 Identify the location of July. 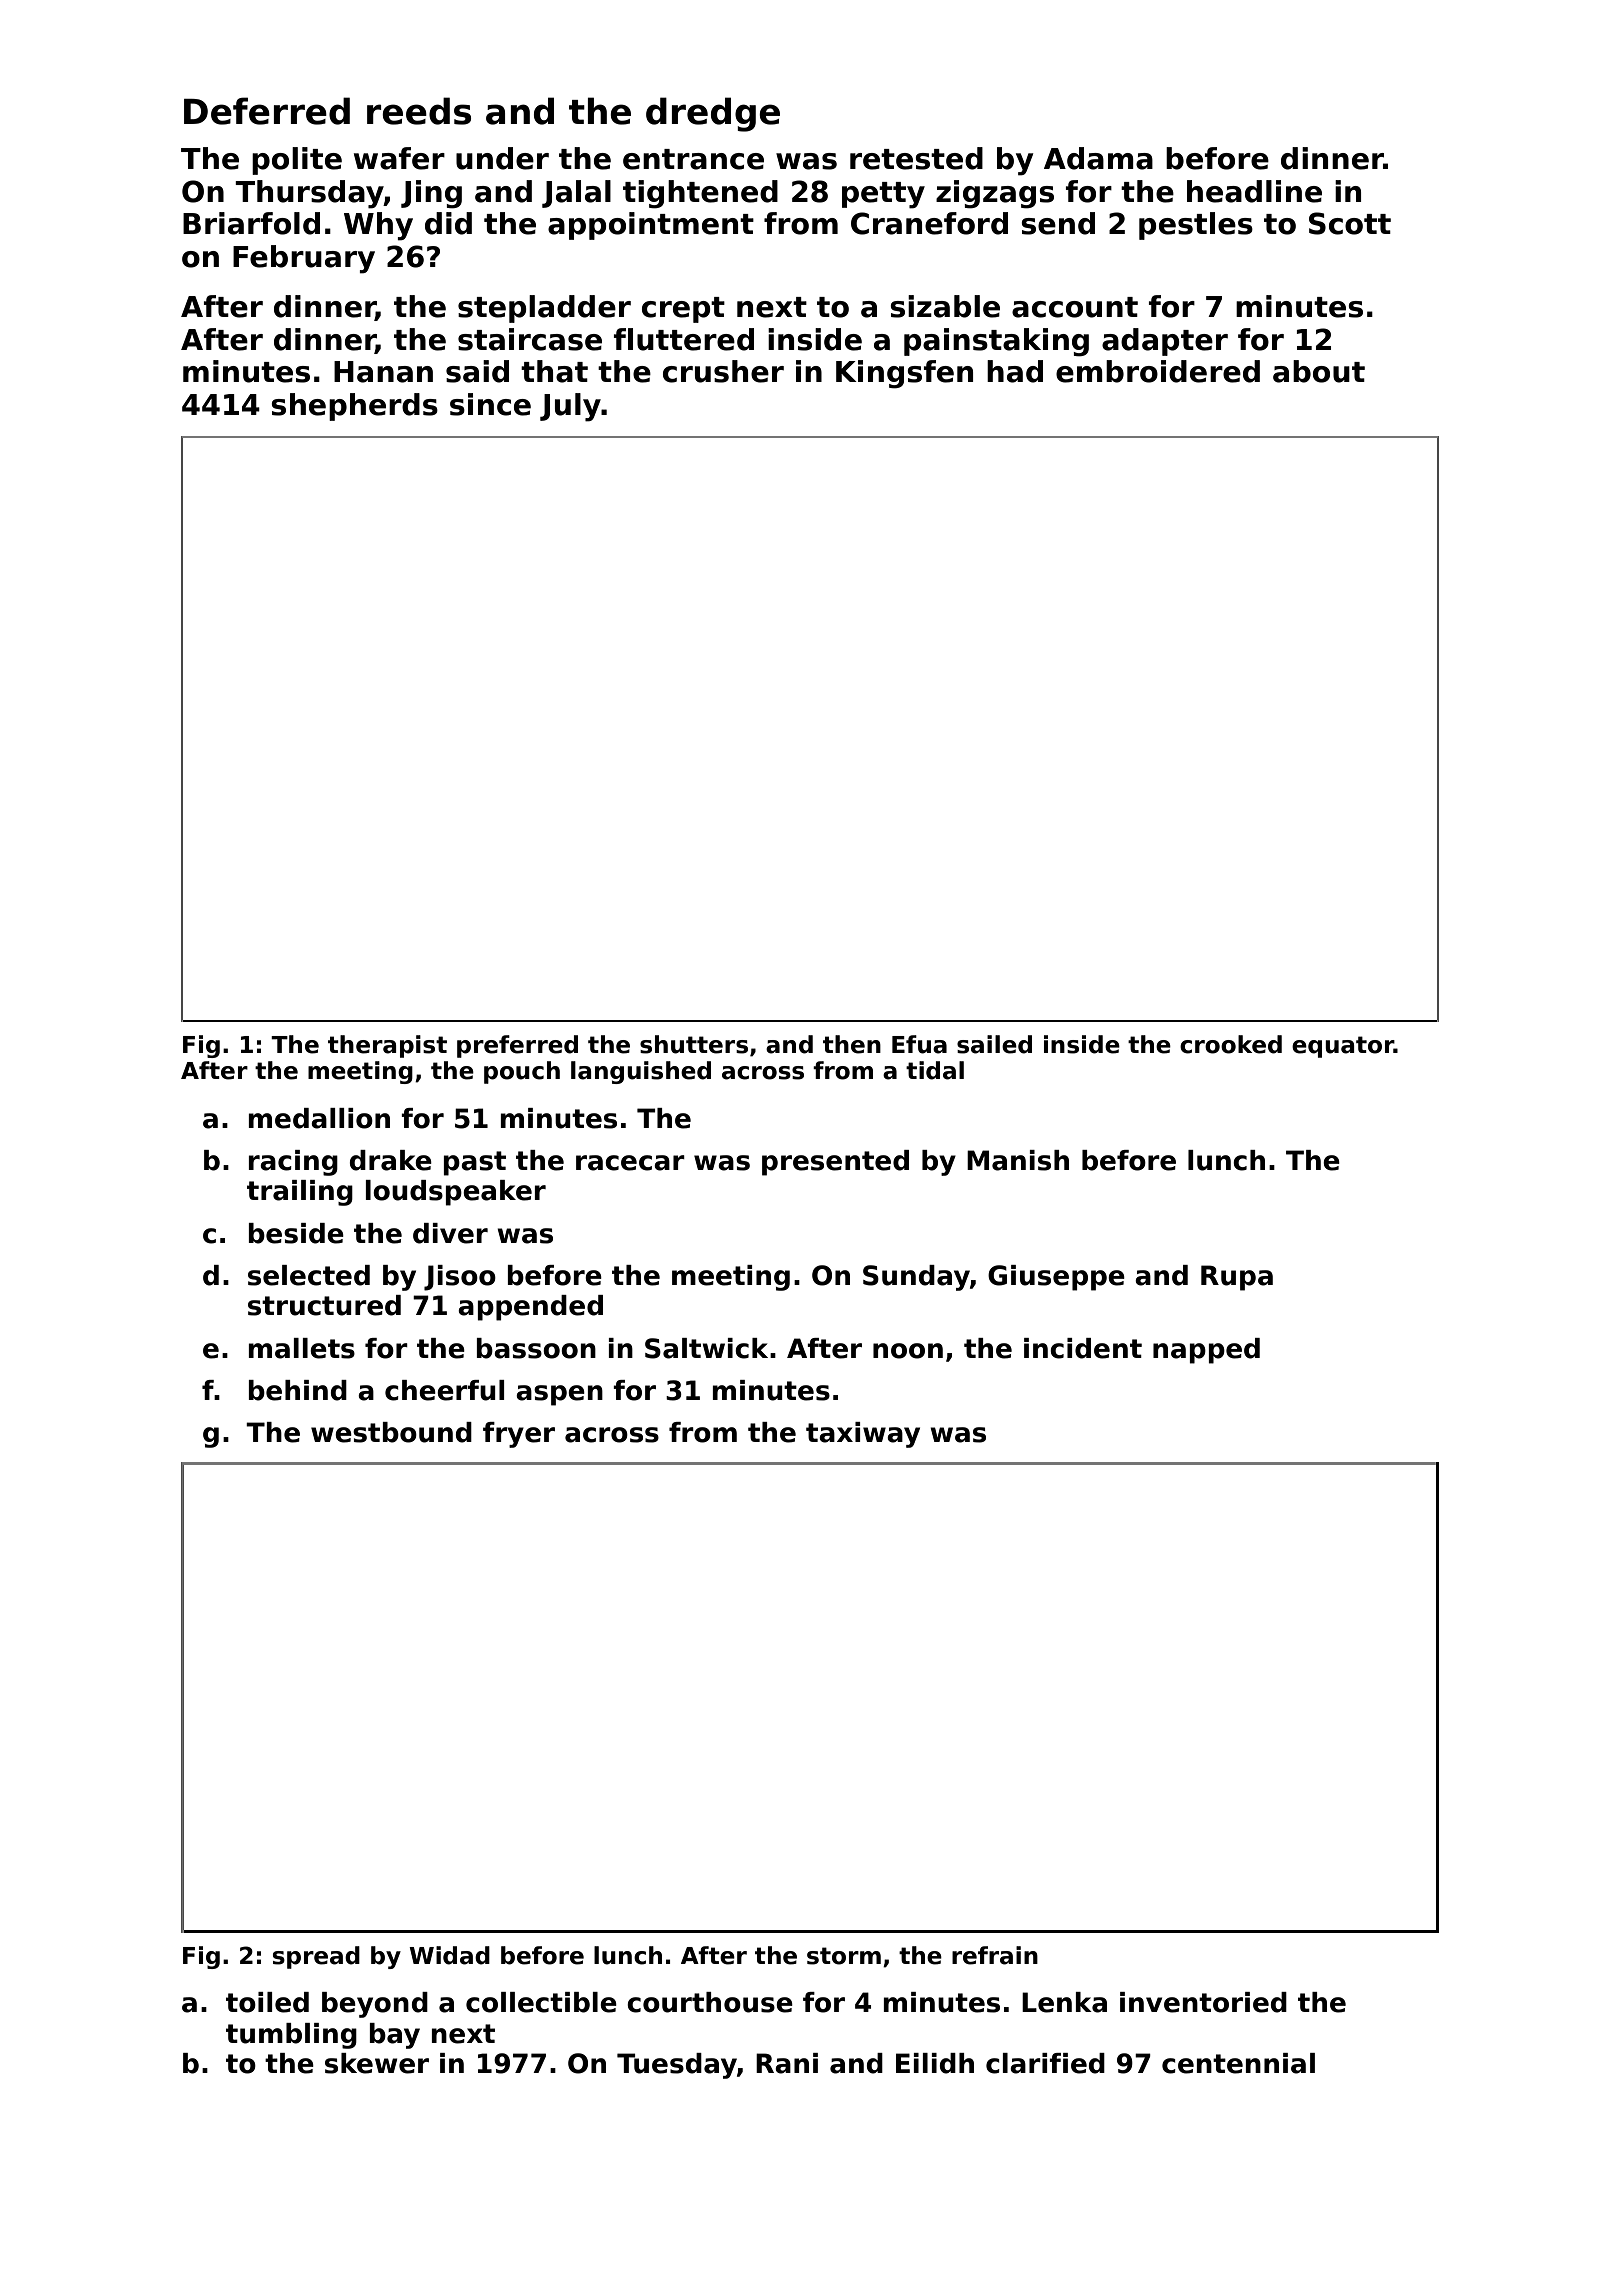
(571, 407).
